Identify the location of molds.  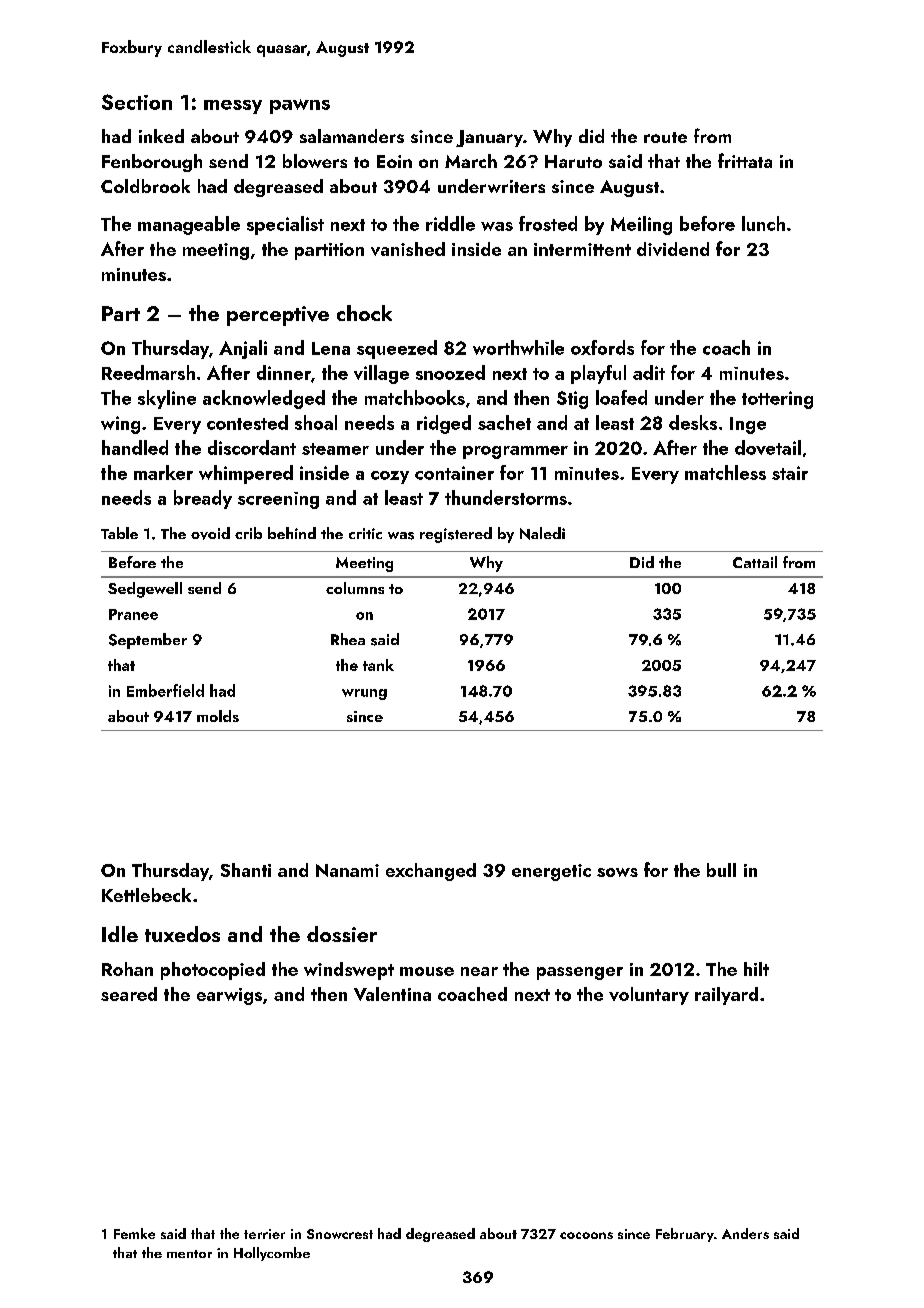
(218, 716).
